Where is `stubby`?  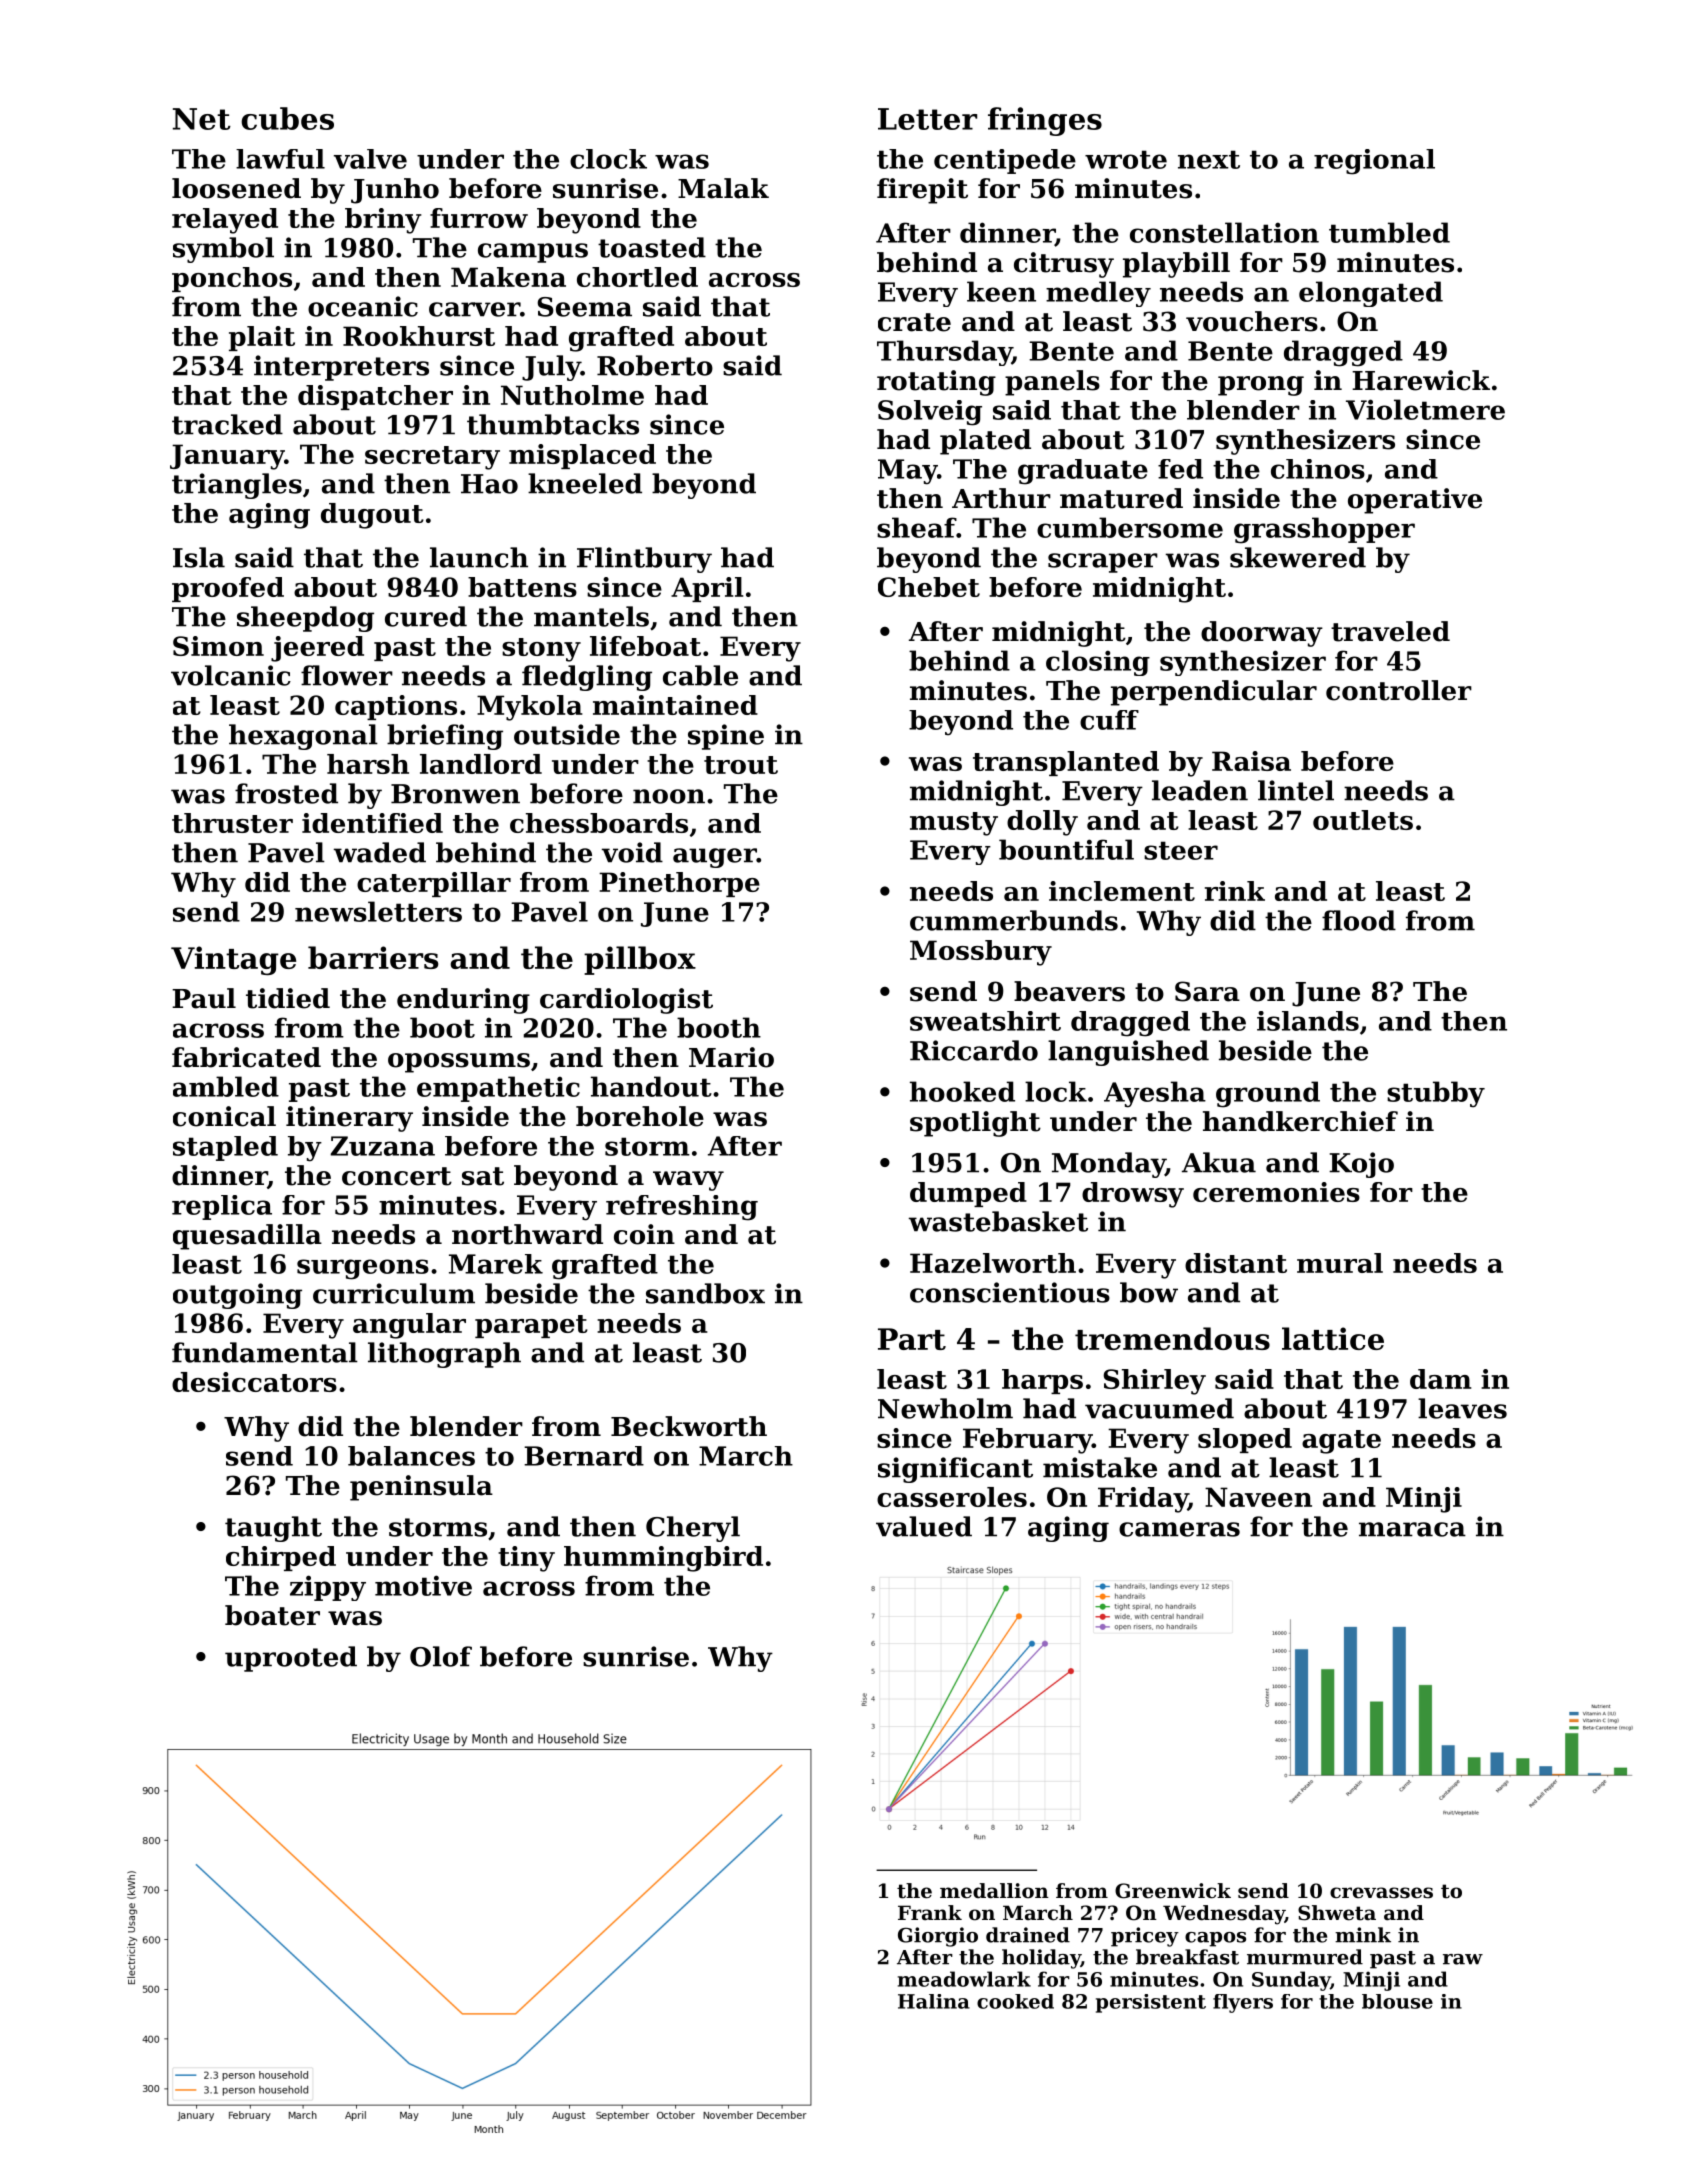
stubby is located at coordinates (1436, 1094).
